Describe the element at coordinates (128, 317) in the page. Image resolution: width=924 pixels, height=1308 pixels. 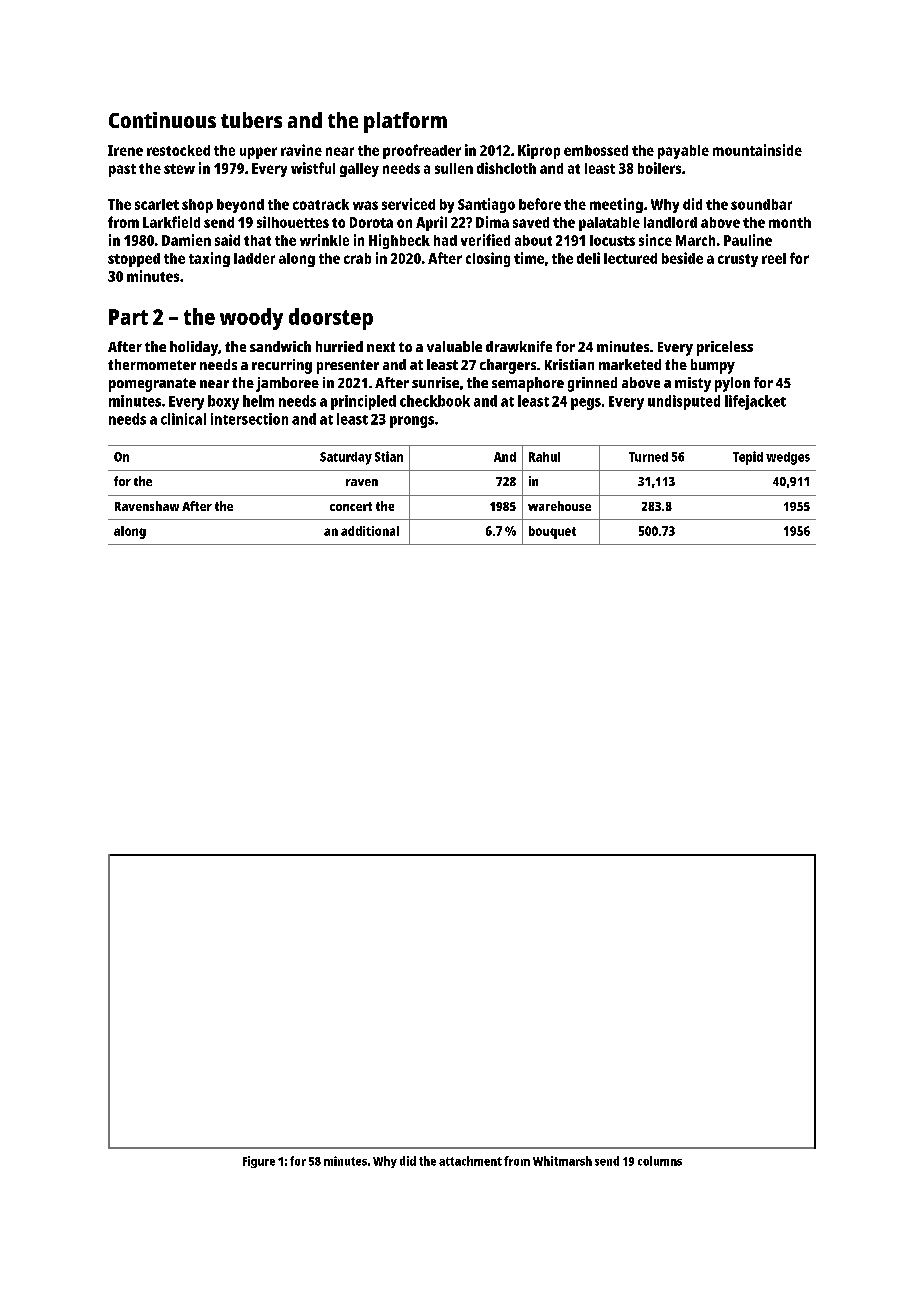
I see `Part` at that location.
